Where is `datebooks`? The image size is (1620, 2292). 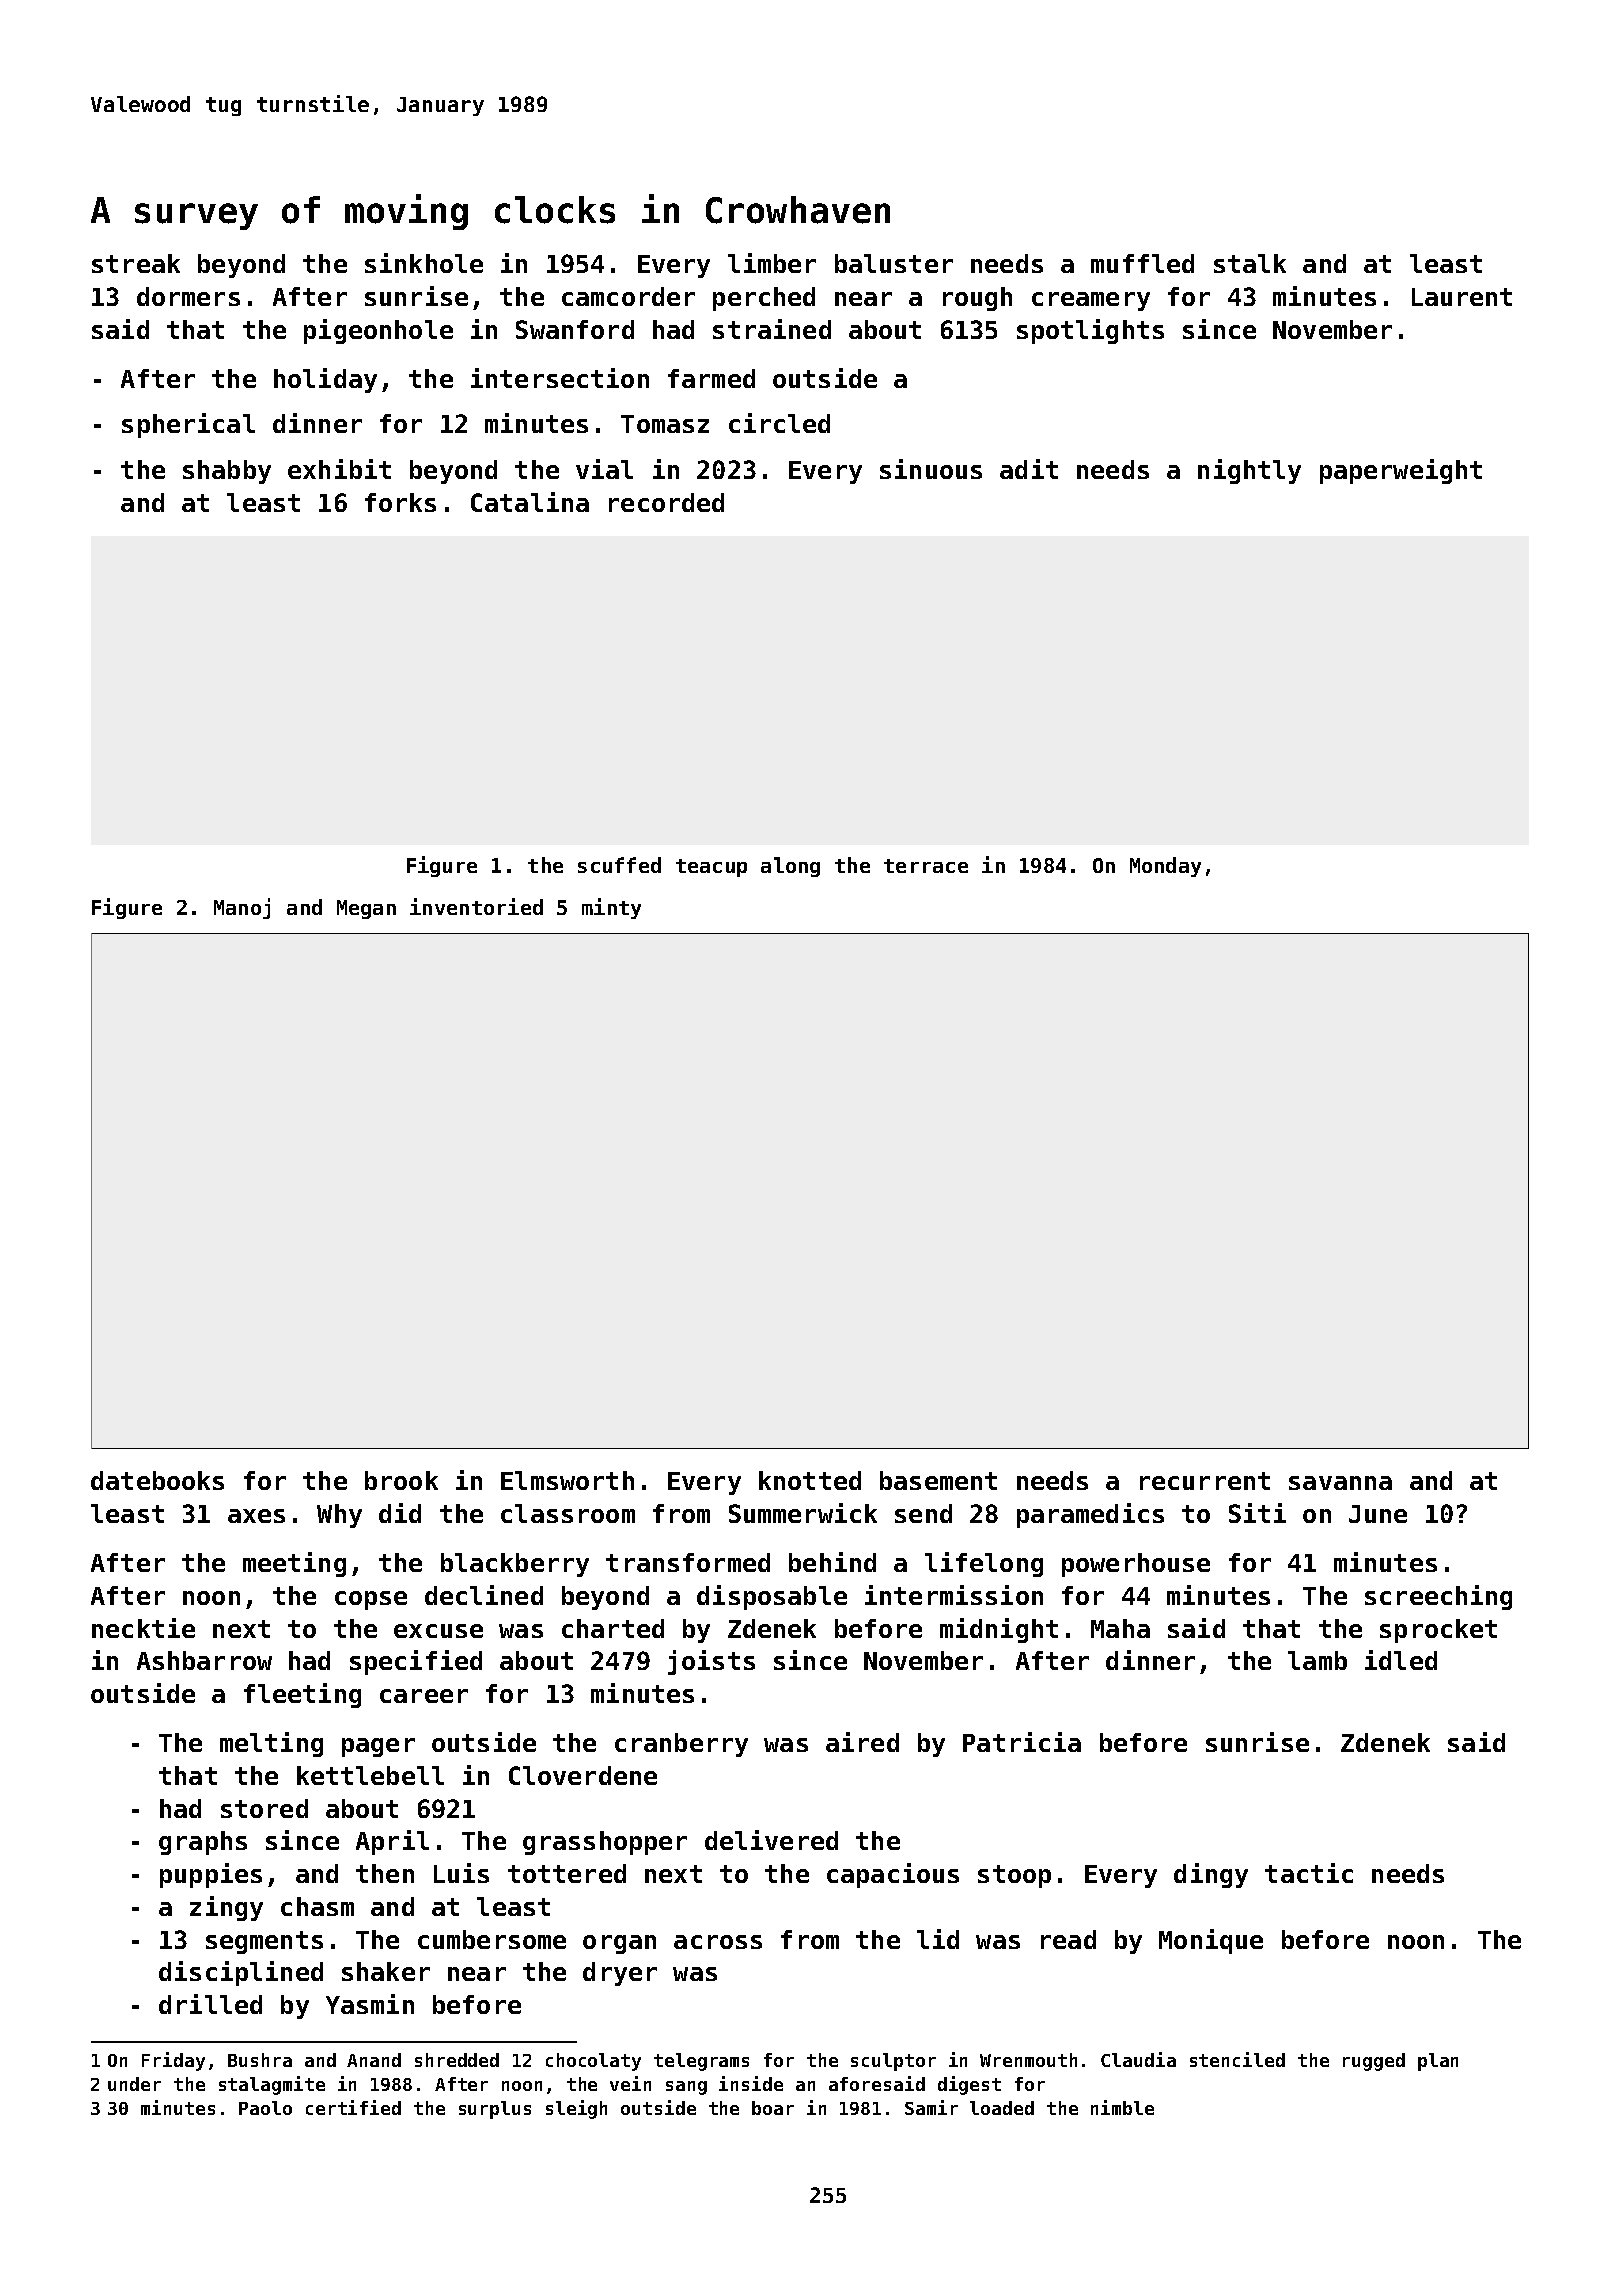
datebooks is located at coordinates (157, 1480).
